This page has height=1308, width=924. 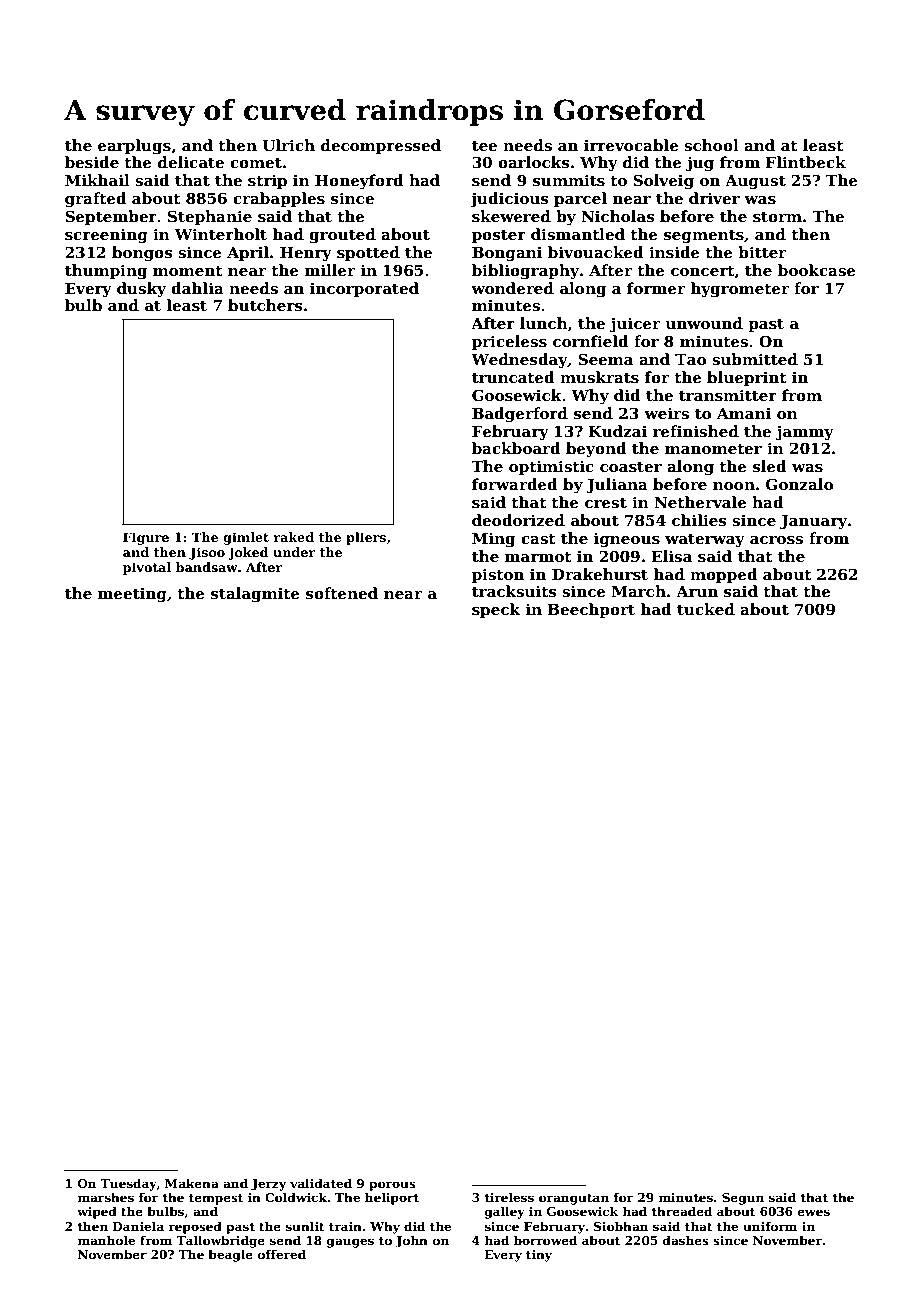 I want to click on meeting, so click(x=132, y=595).
